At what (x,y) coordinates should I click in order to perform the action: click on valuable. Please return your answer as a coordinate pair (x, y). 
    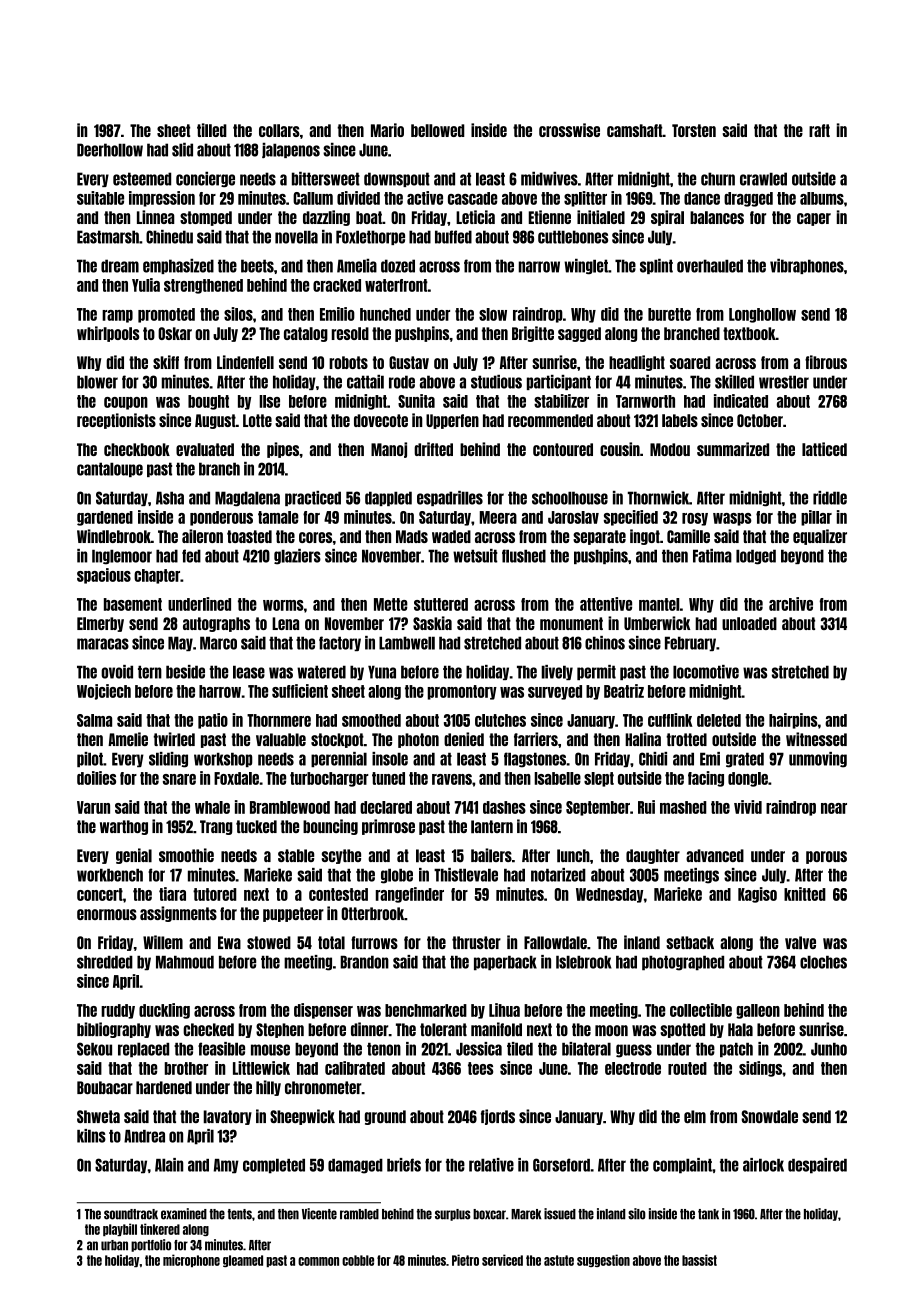
    Looking at the image, I should click on (281, 740).
